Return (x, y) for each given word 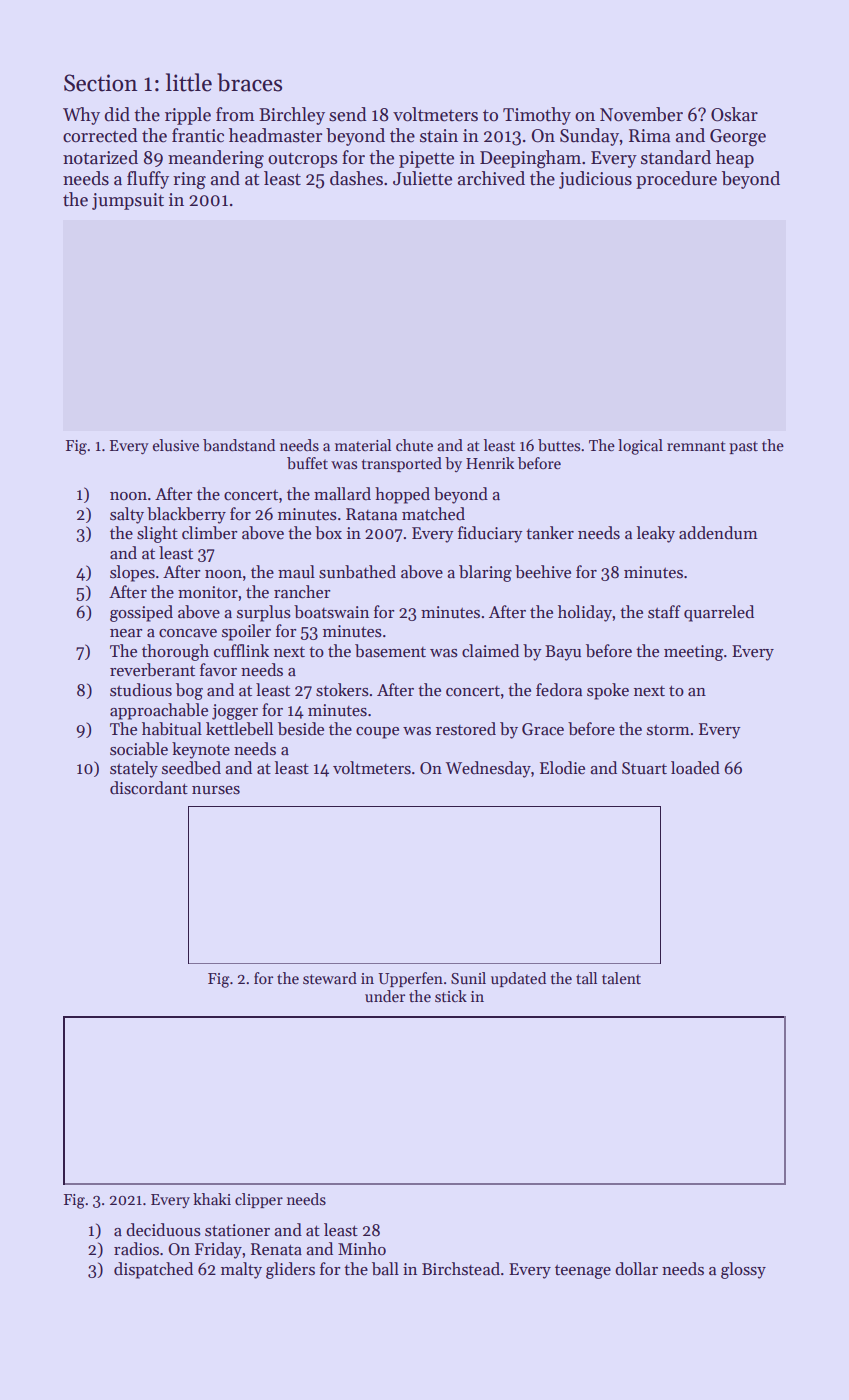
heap (735, 159)
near (126, 633)
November (641, 114)
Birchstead (461, 1269)
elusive (176, 445)
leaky (656, 534)
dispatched (153, 1270)
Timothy (537, 116)
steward (330, 978)
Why (81, 116)
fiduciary (490, 534)
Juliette (422, 178)
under (385, 996)
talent (621, 978)
